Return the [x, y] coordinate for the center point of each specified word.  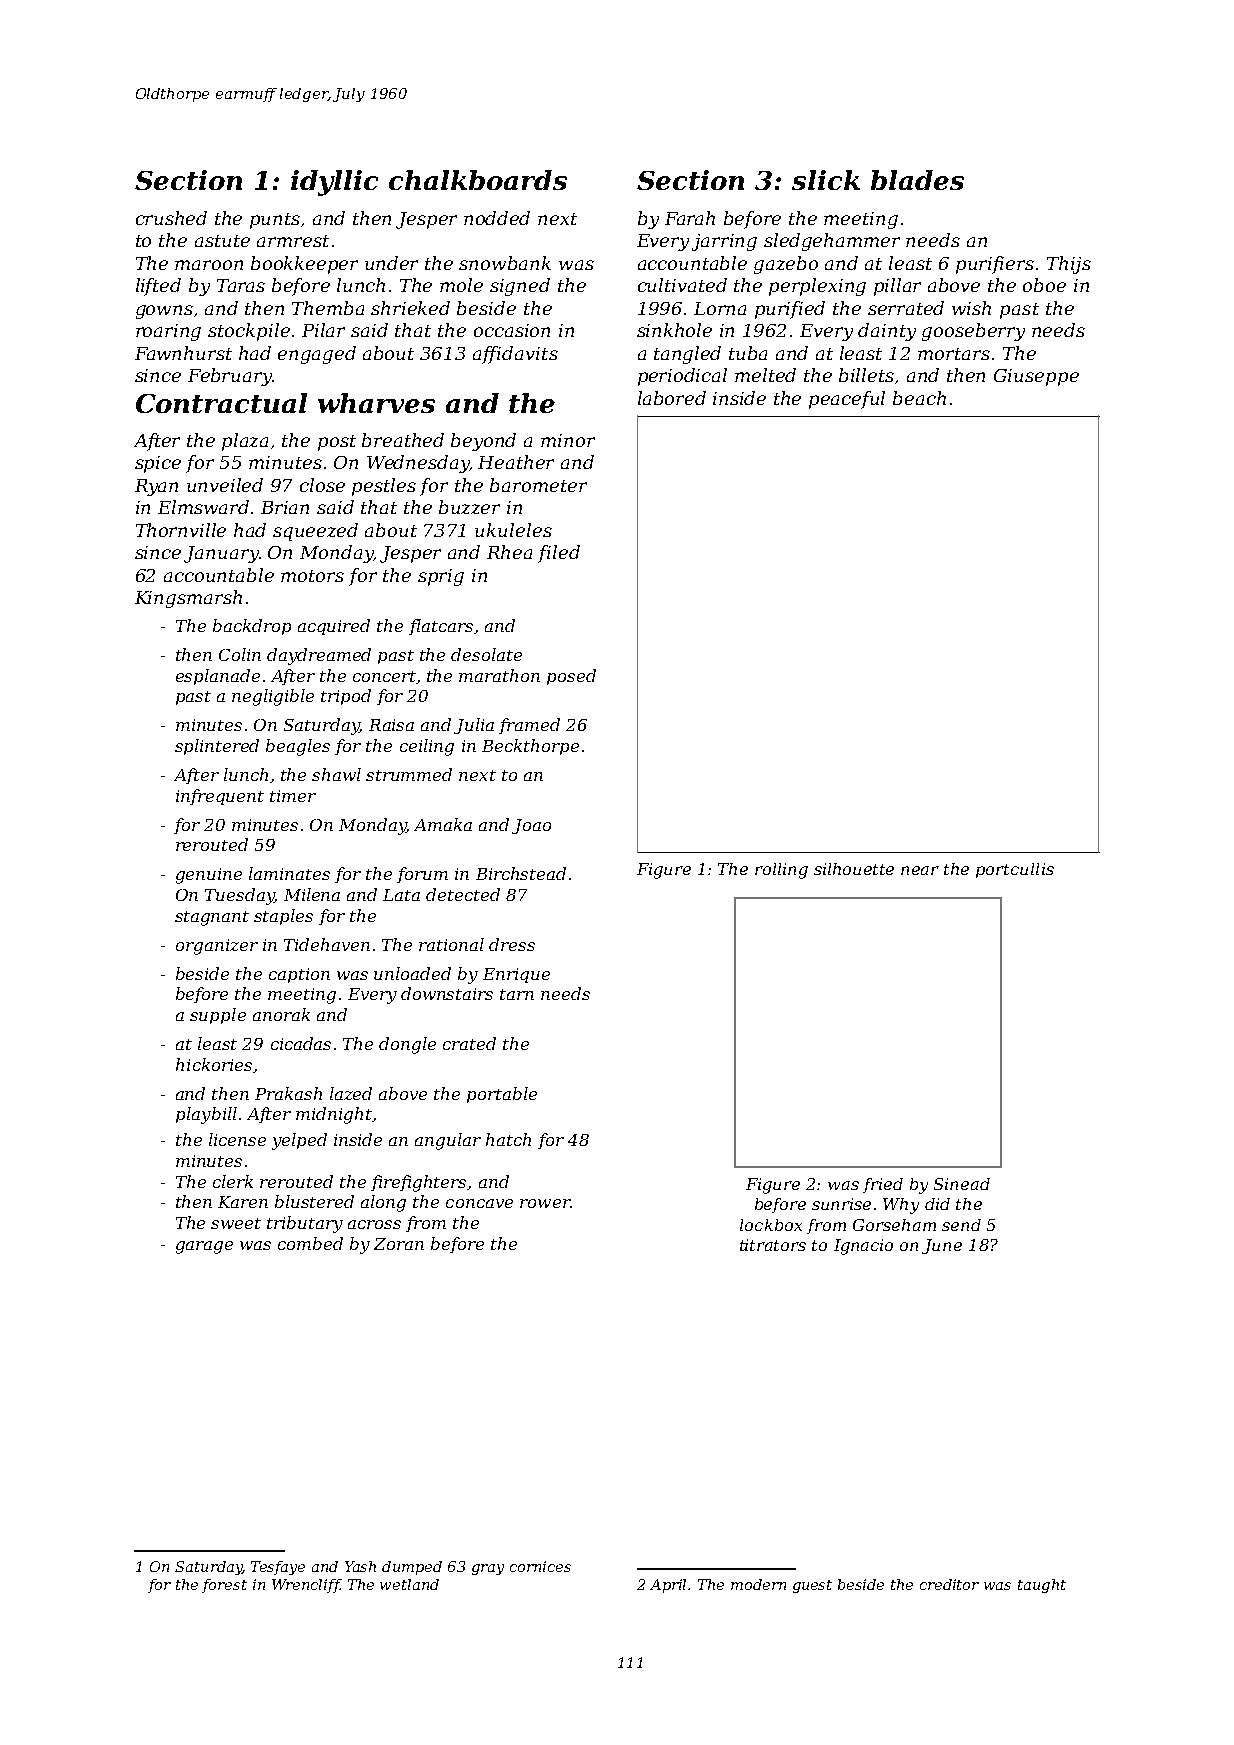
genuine [209, 876]
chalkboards [478, 180]
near [920, 870]
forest [224, 1586]
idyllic [334, 183]
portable [502, 1095]
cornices [540, 1566]
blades [917, 180]
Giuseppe [1036, 377]
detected [463, 894]
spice [158, 464]
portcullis [1015, 870]
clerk [233, 1181]
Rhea [509, 552]
